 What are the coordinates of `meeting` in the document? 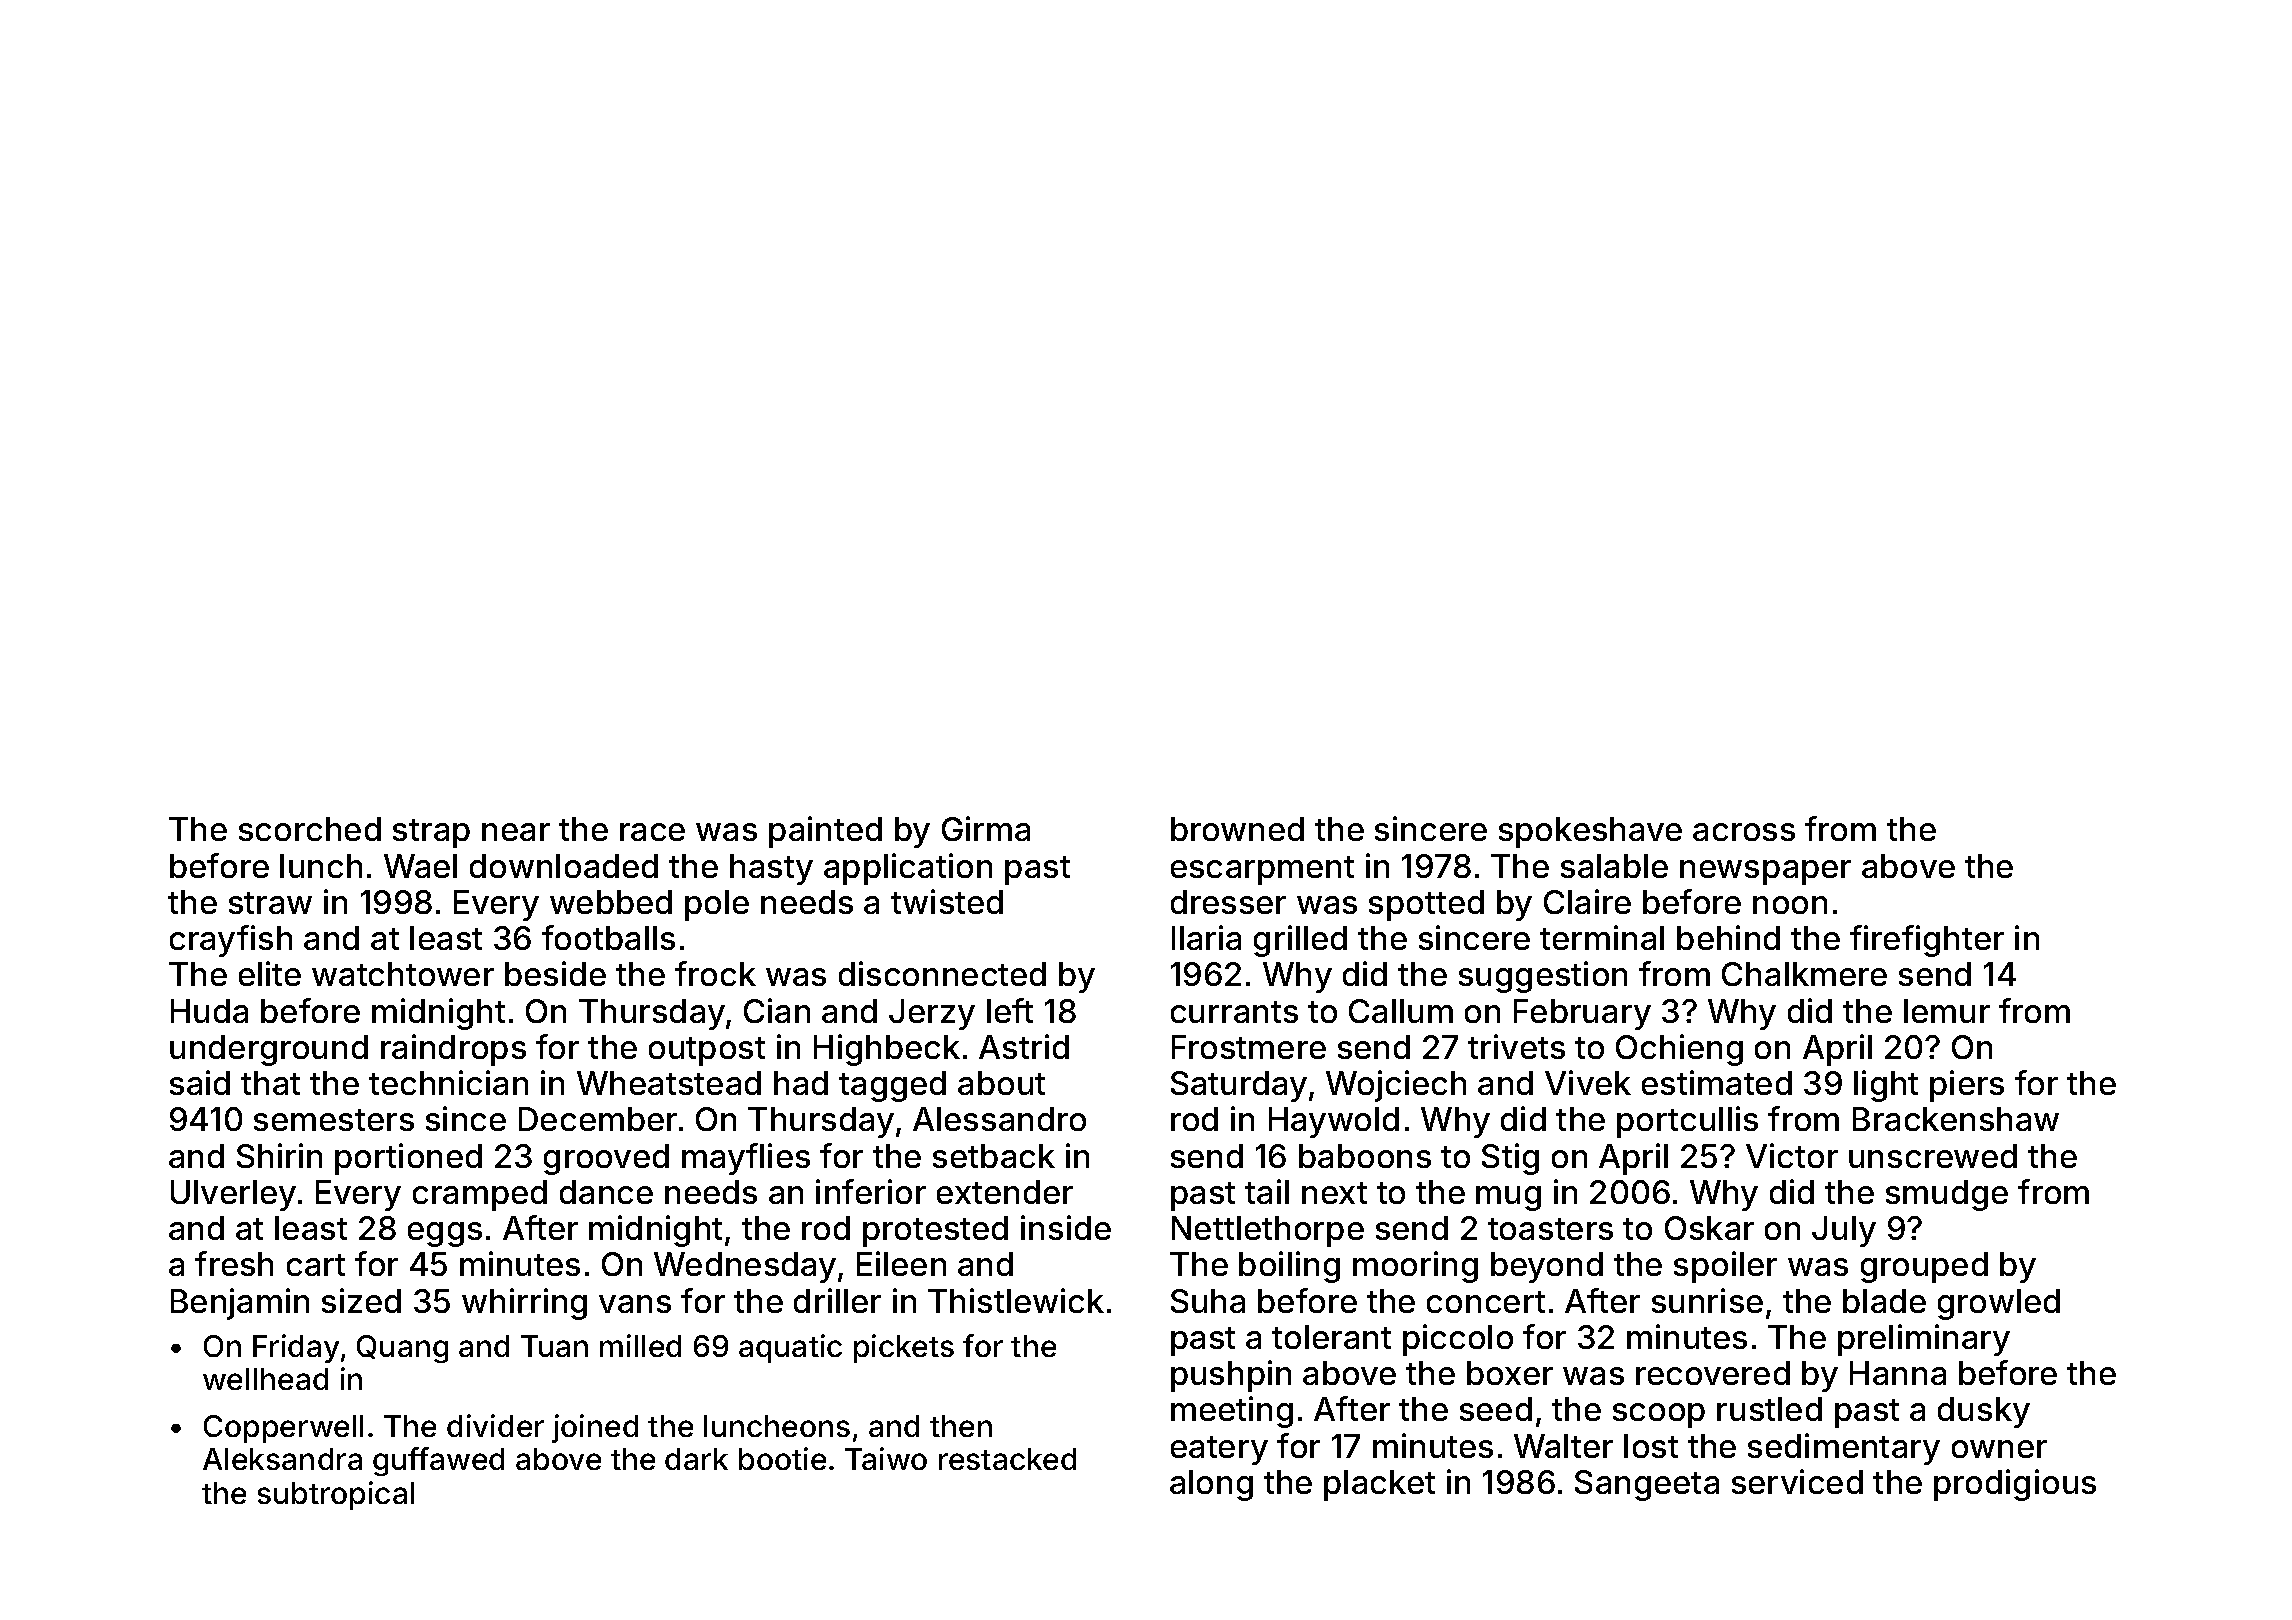 It's located at (1232, 1412).
